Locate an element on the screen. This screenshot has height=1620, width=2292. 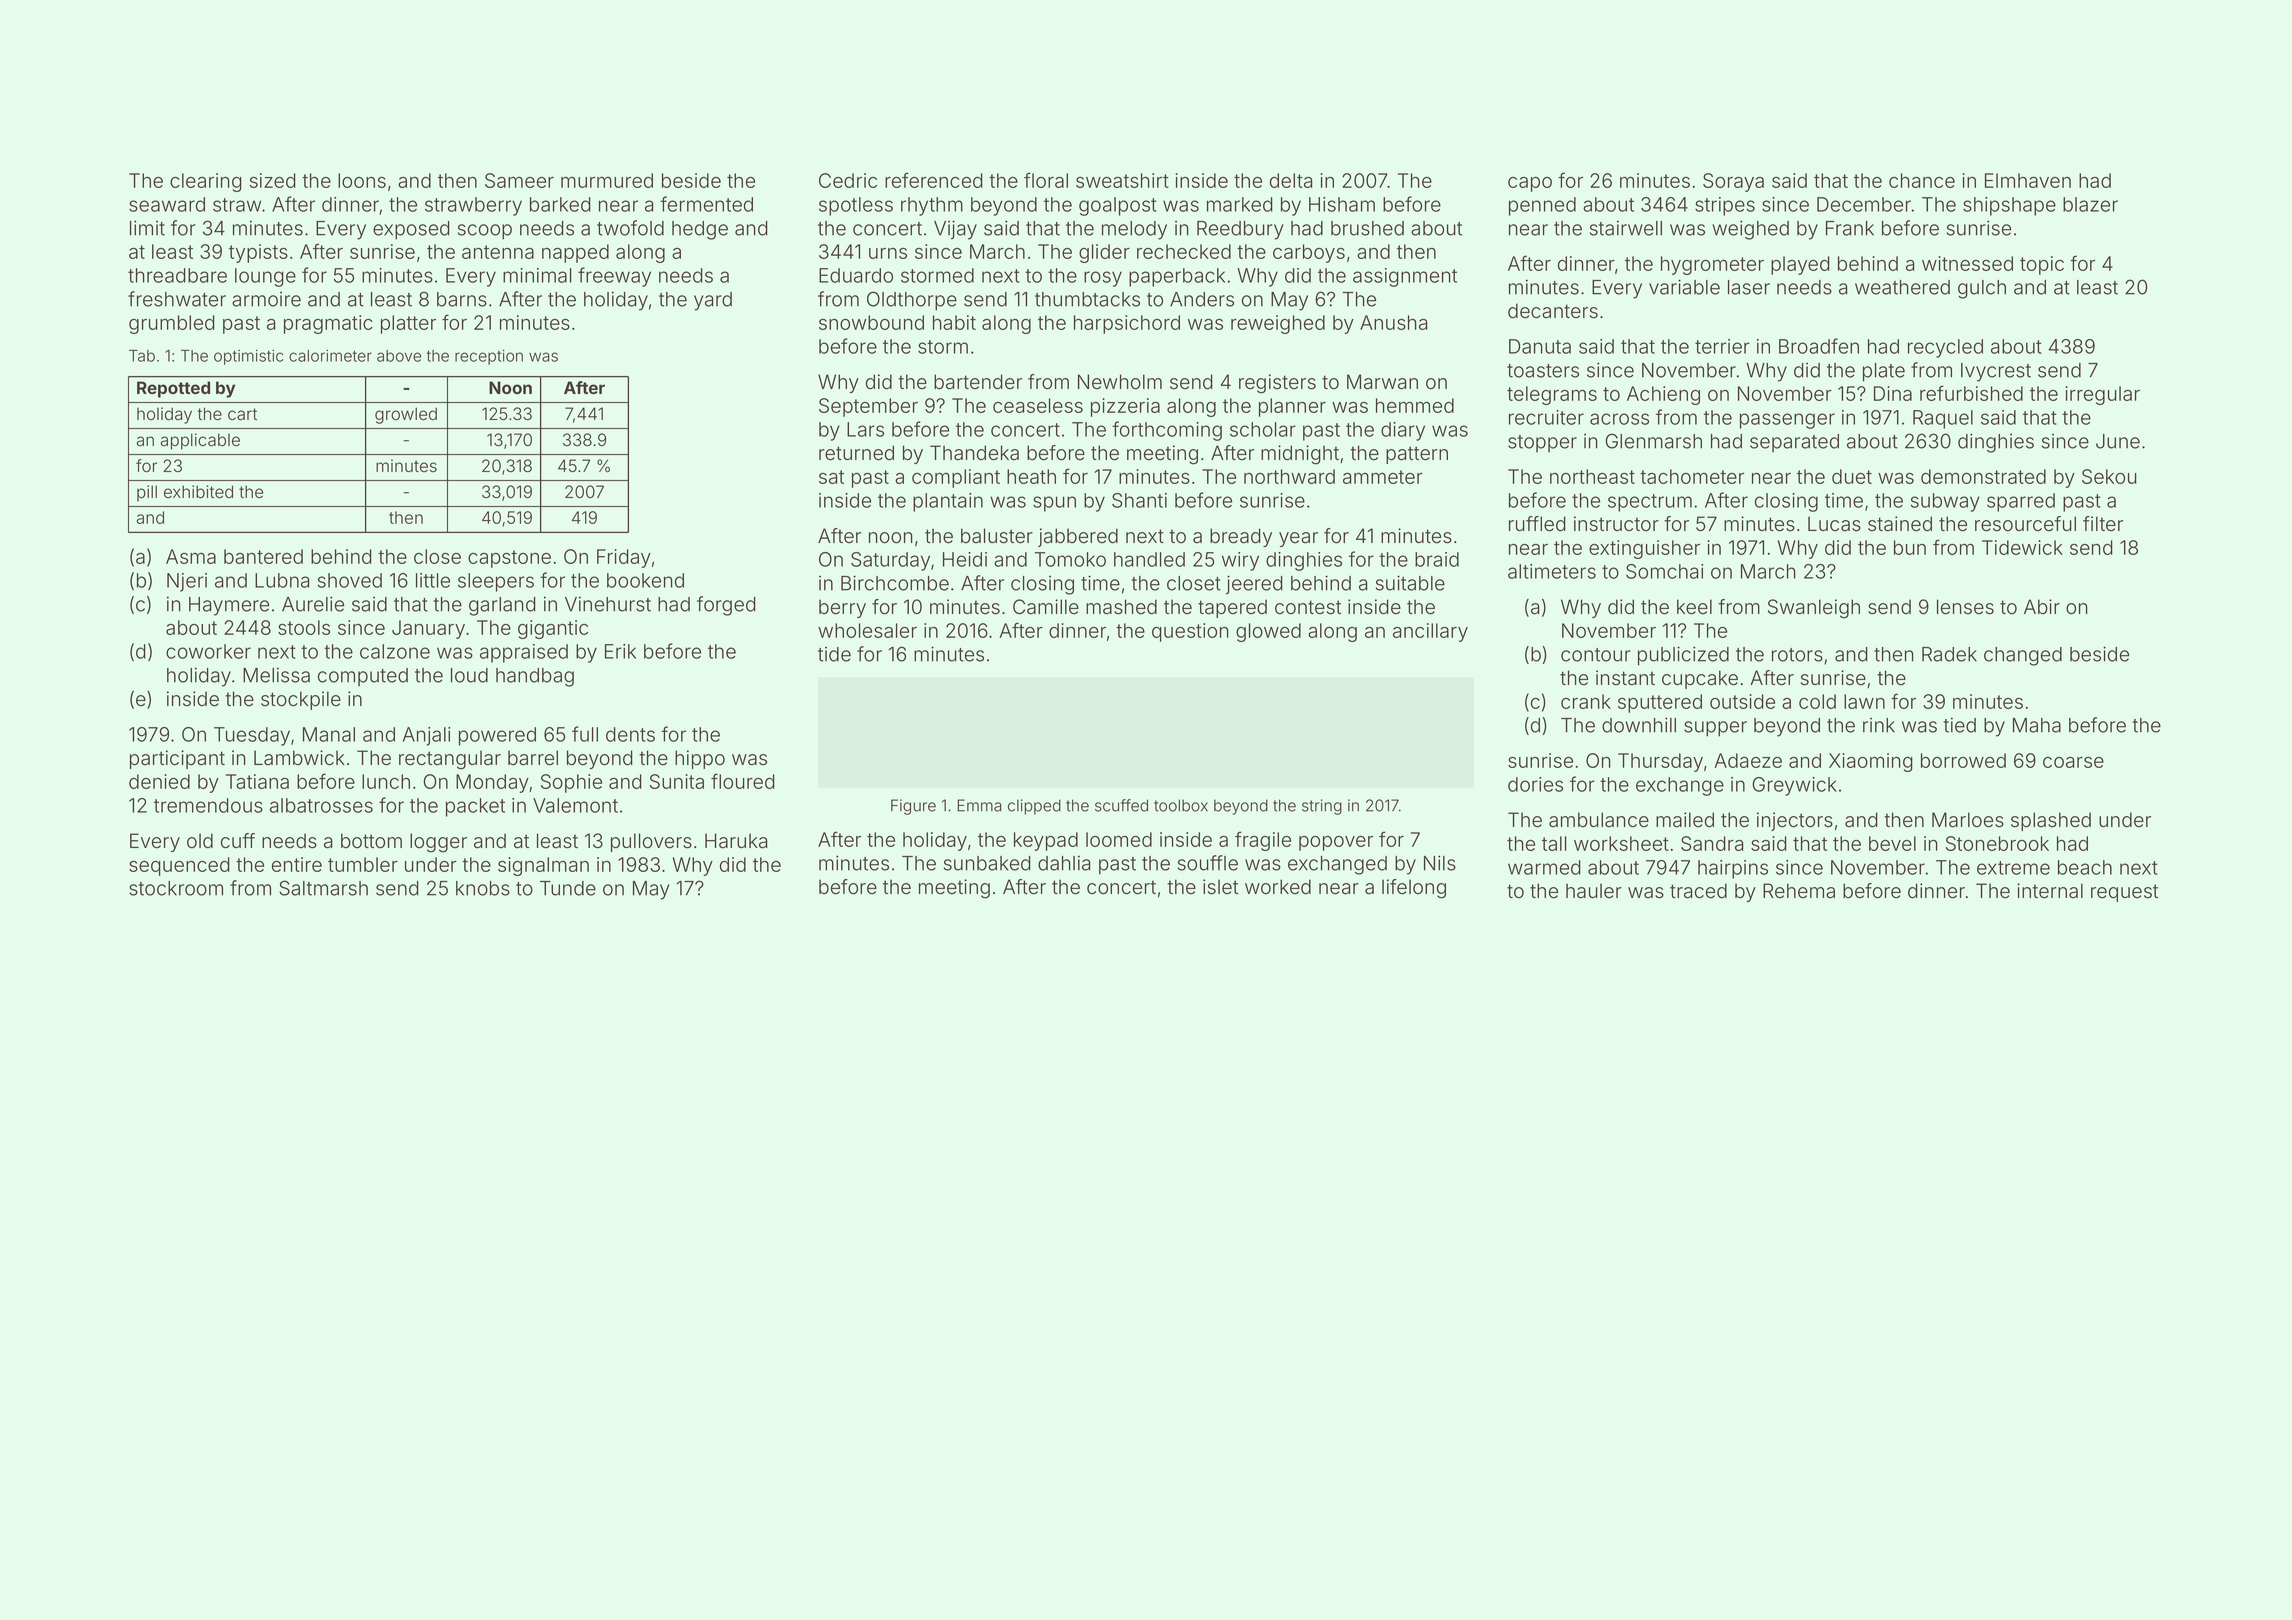
Anders is located at coordinates (1202, 299).
